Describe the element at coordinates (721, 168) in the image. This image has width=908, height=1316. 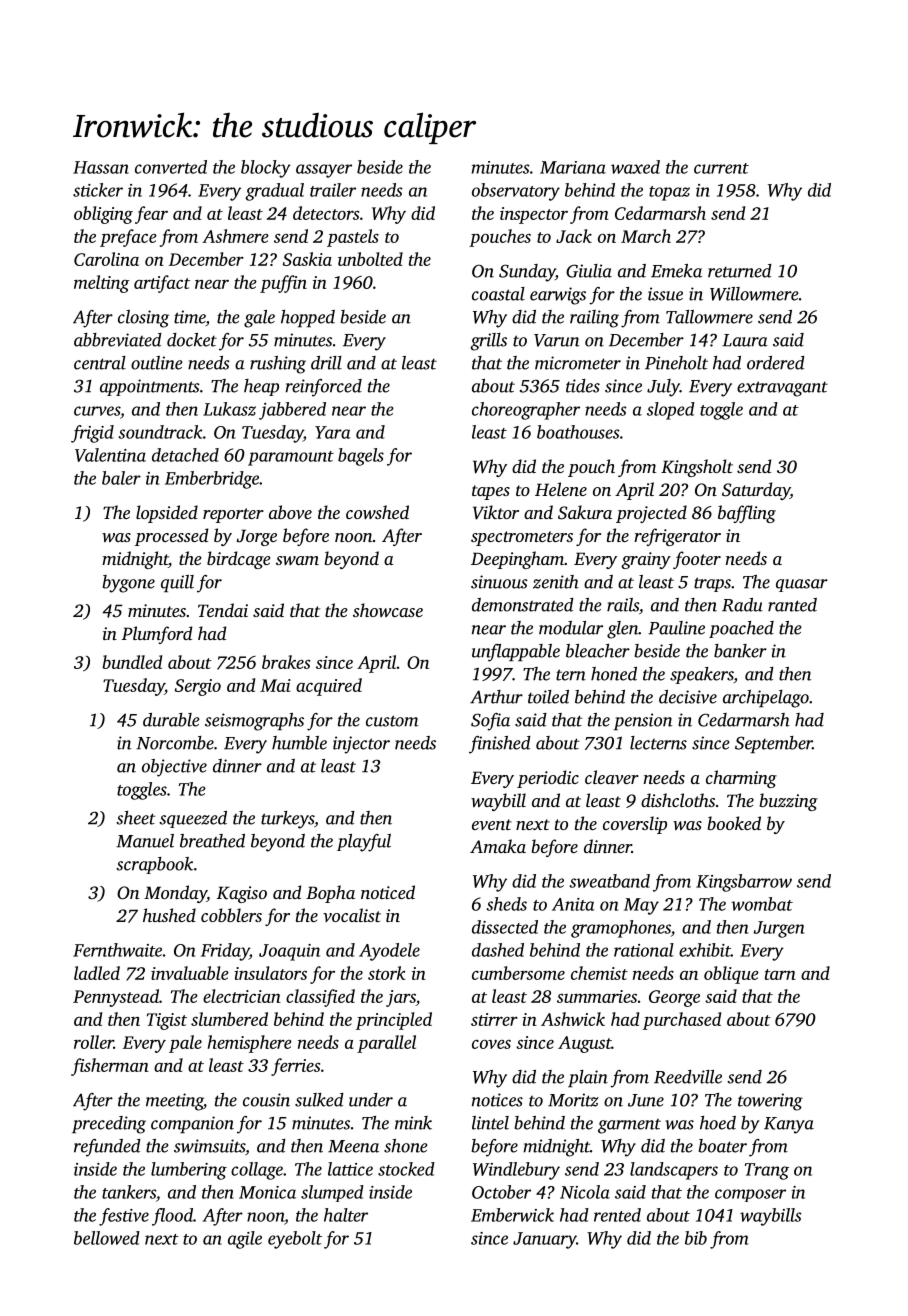
I see `current` at that location.
